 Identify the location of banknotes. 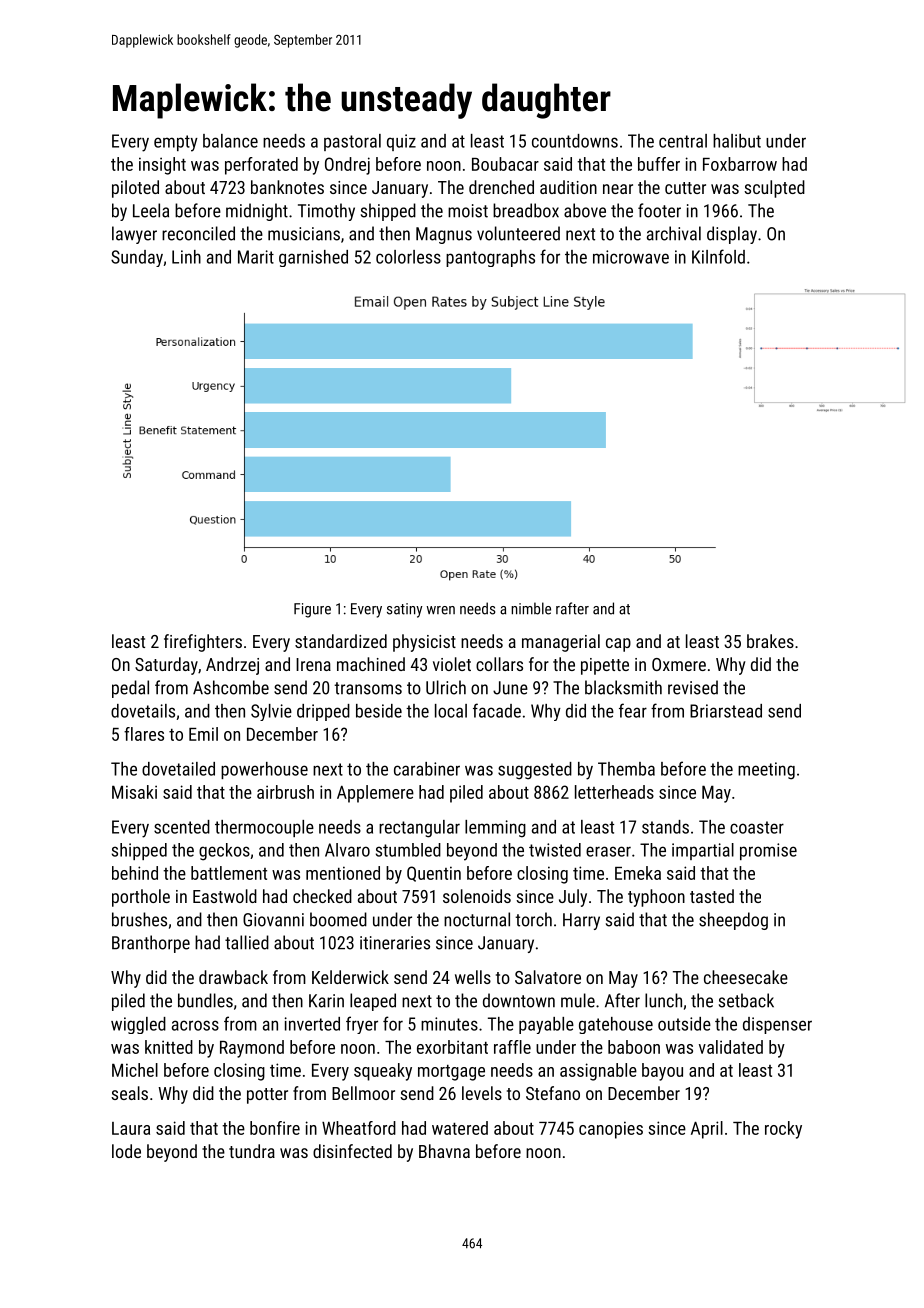
(287, 187).
